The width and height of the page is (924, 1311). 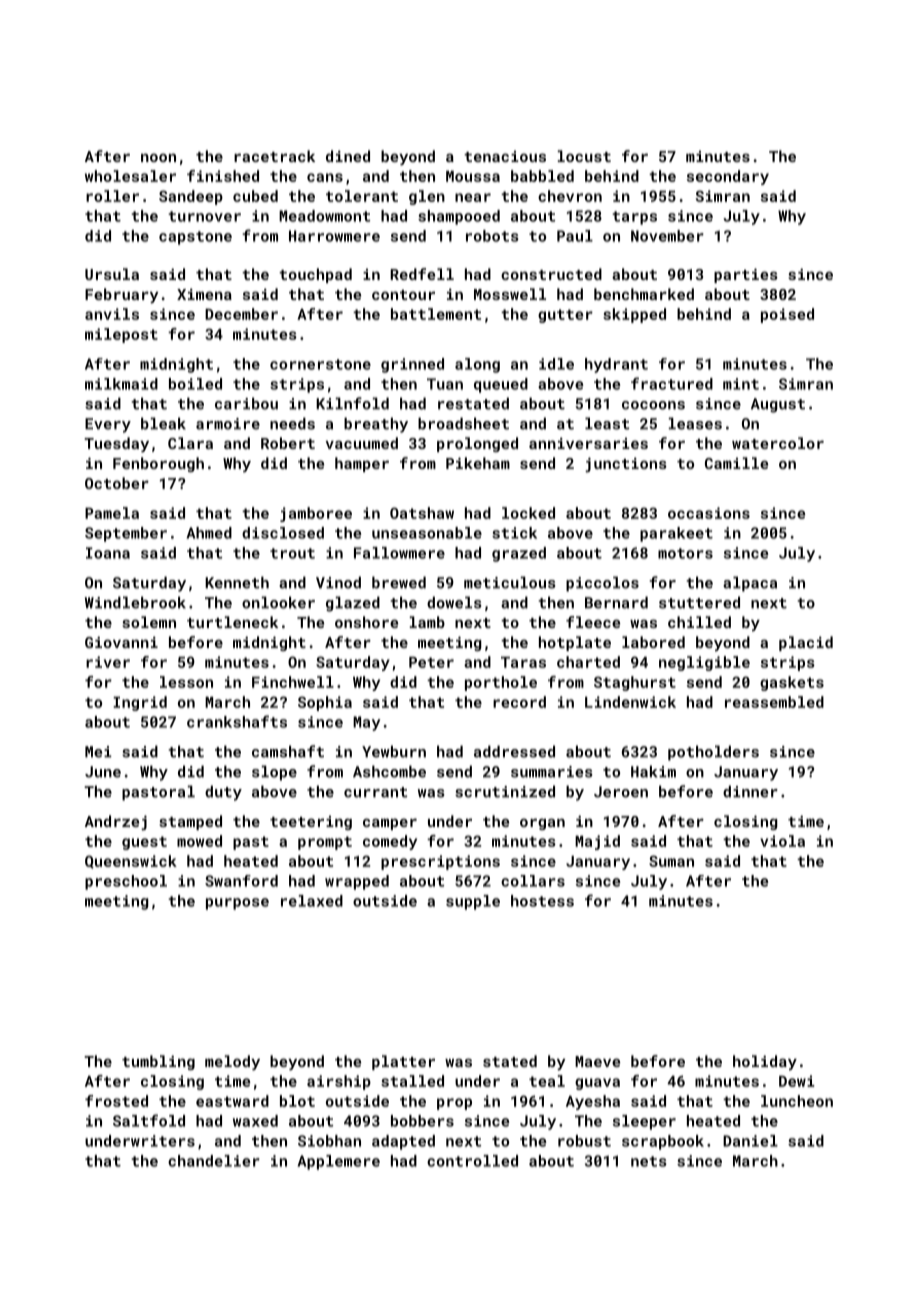 I want to click on sleeper, so click(x=644, y=1122).
